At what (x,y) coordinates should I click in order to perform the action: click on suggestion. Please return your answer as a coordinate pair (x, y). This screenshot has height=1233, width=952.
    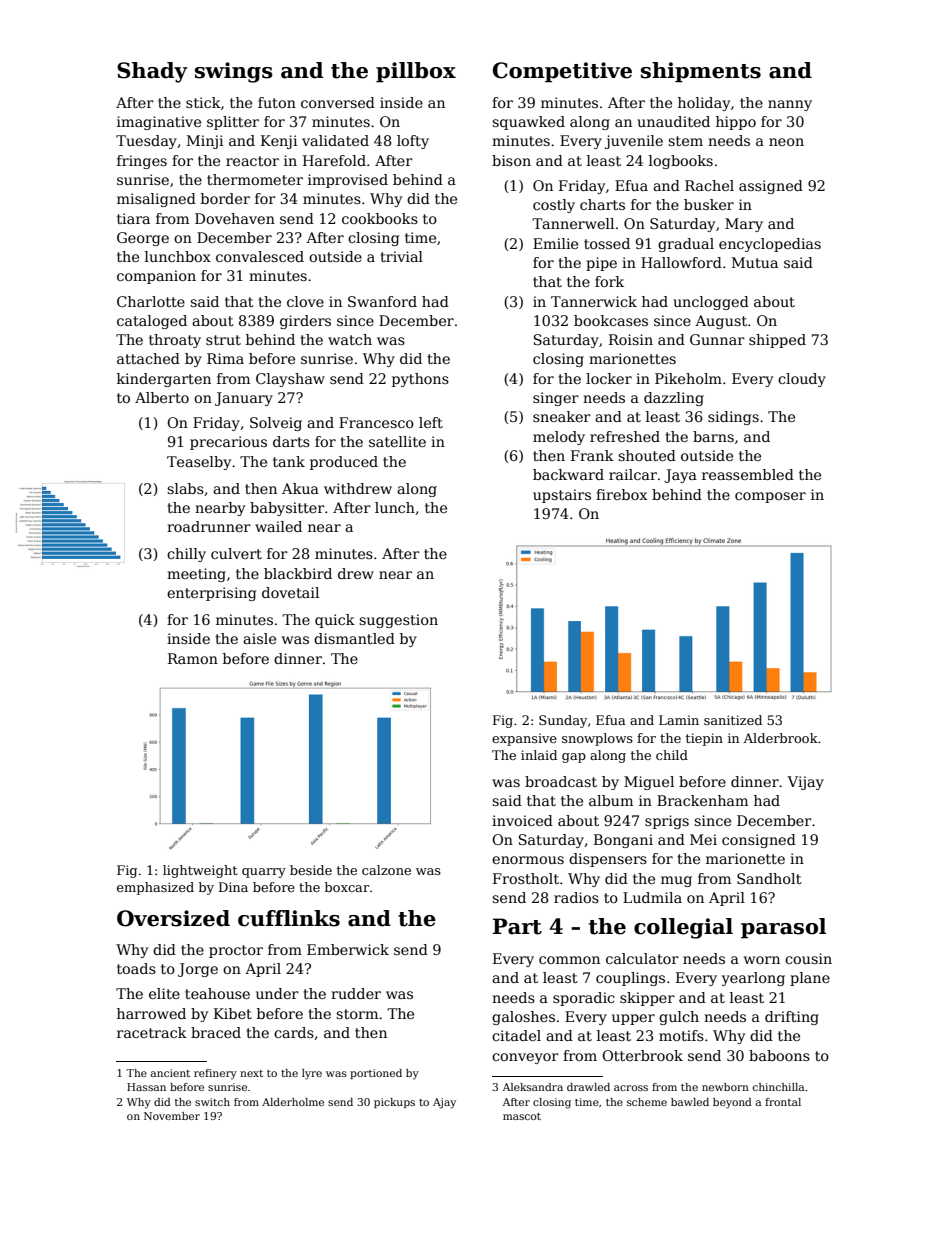
    Looking at the image, I should click on (398, 621).
